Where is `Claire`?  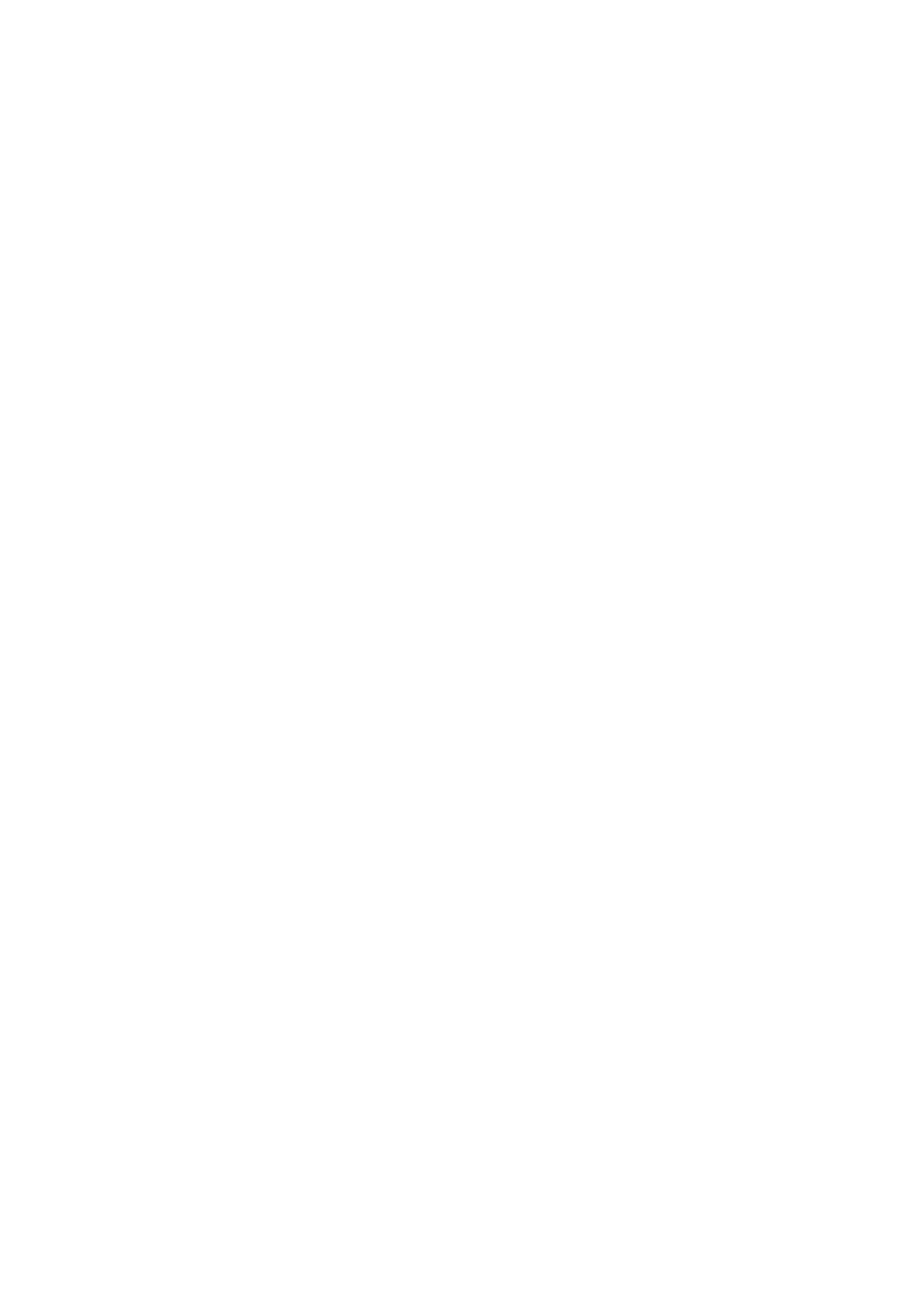
Claire is located at coordinates (561, 784).
